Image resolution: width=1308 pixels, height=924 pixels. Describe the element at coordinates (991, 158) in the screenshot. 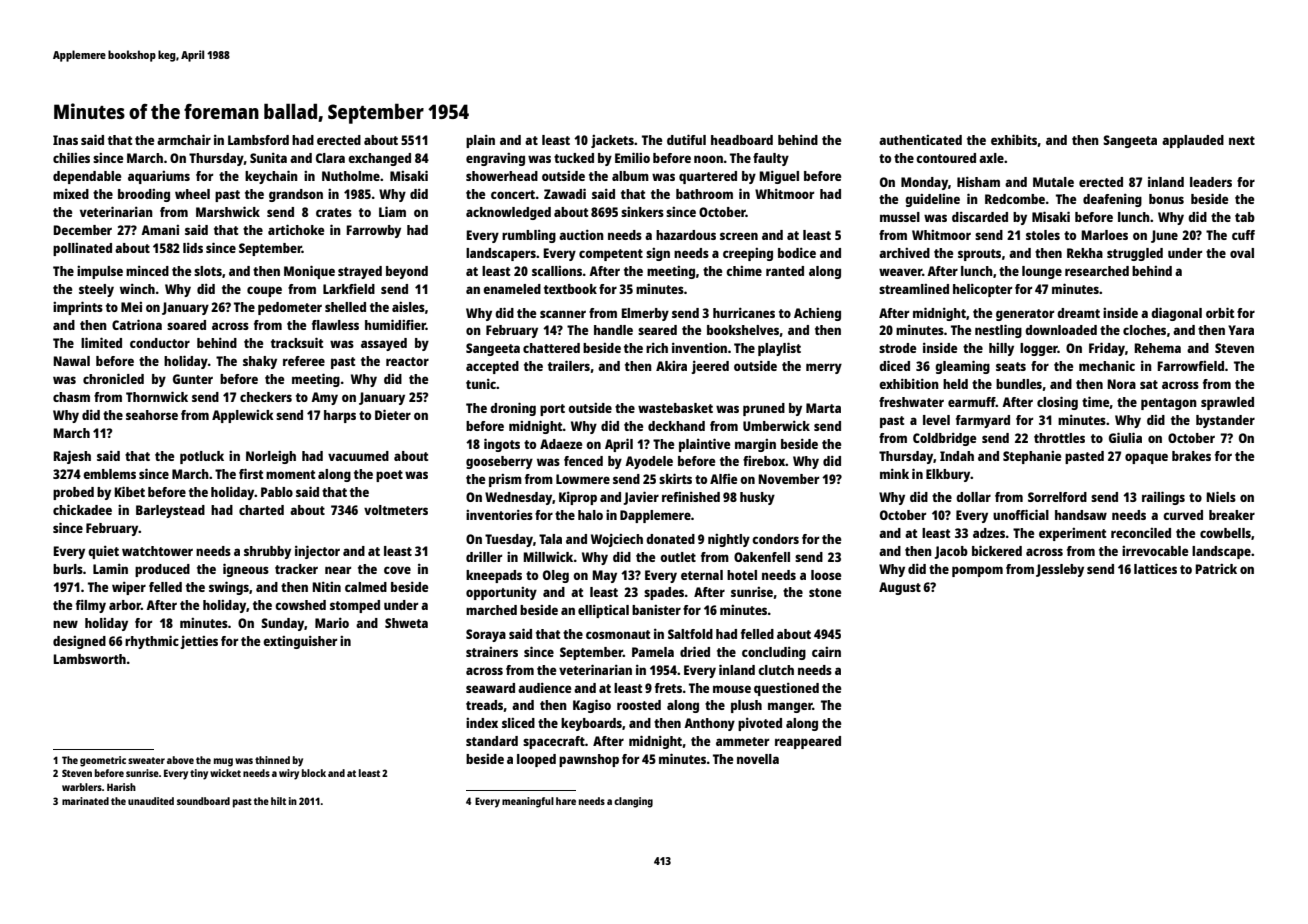

I see `axle` at that location.
